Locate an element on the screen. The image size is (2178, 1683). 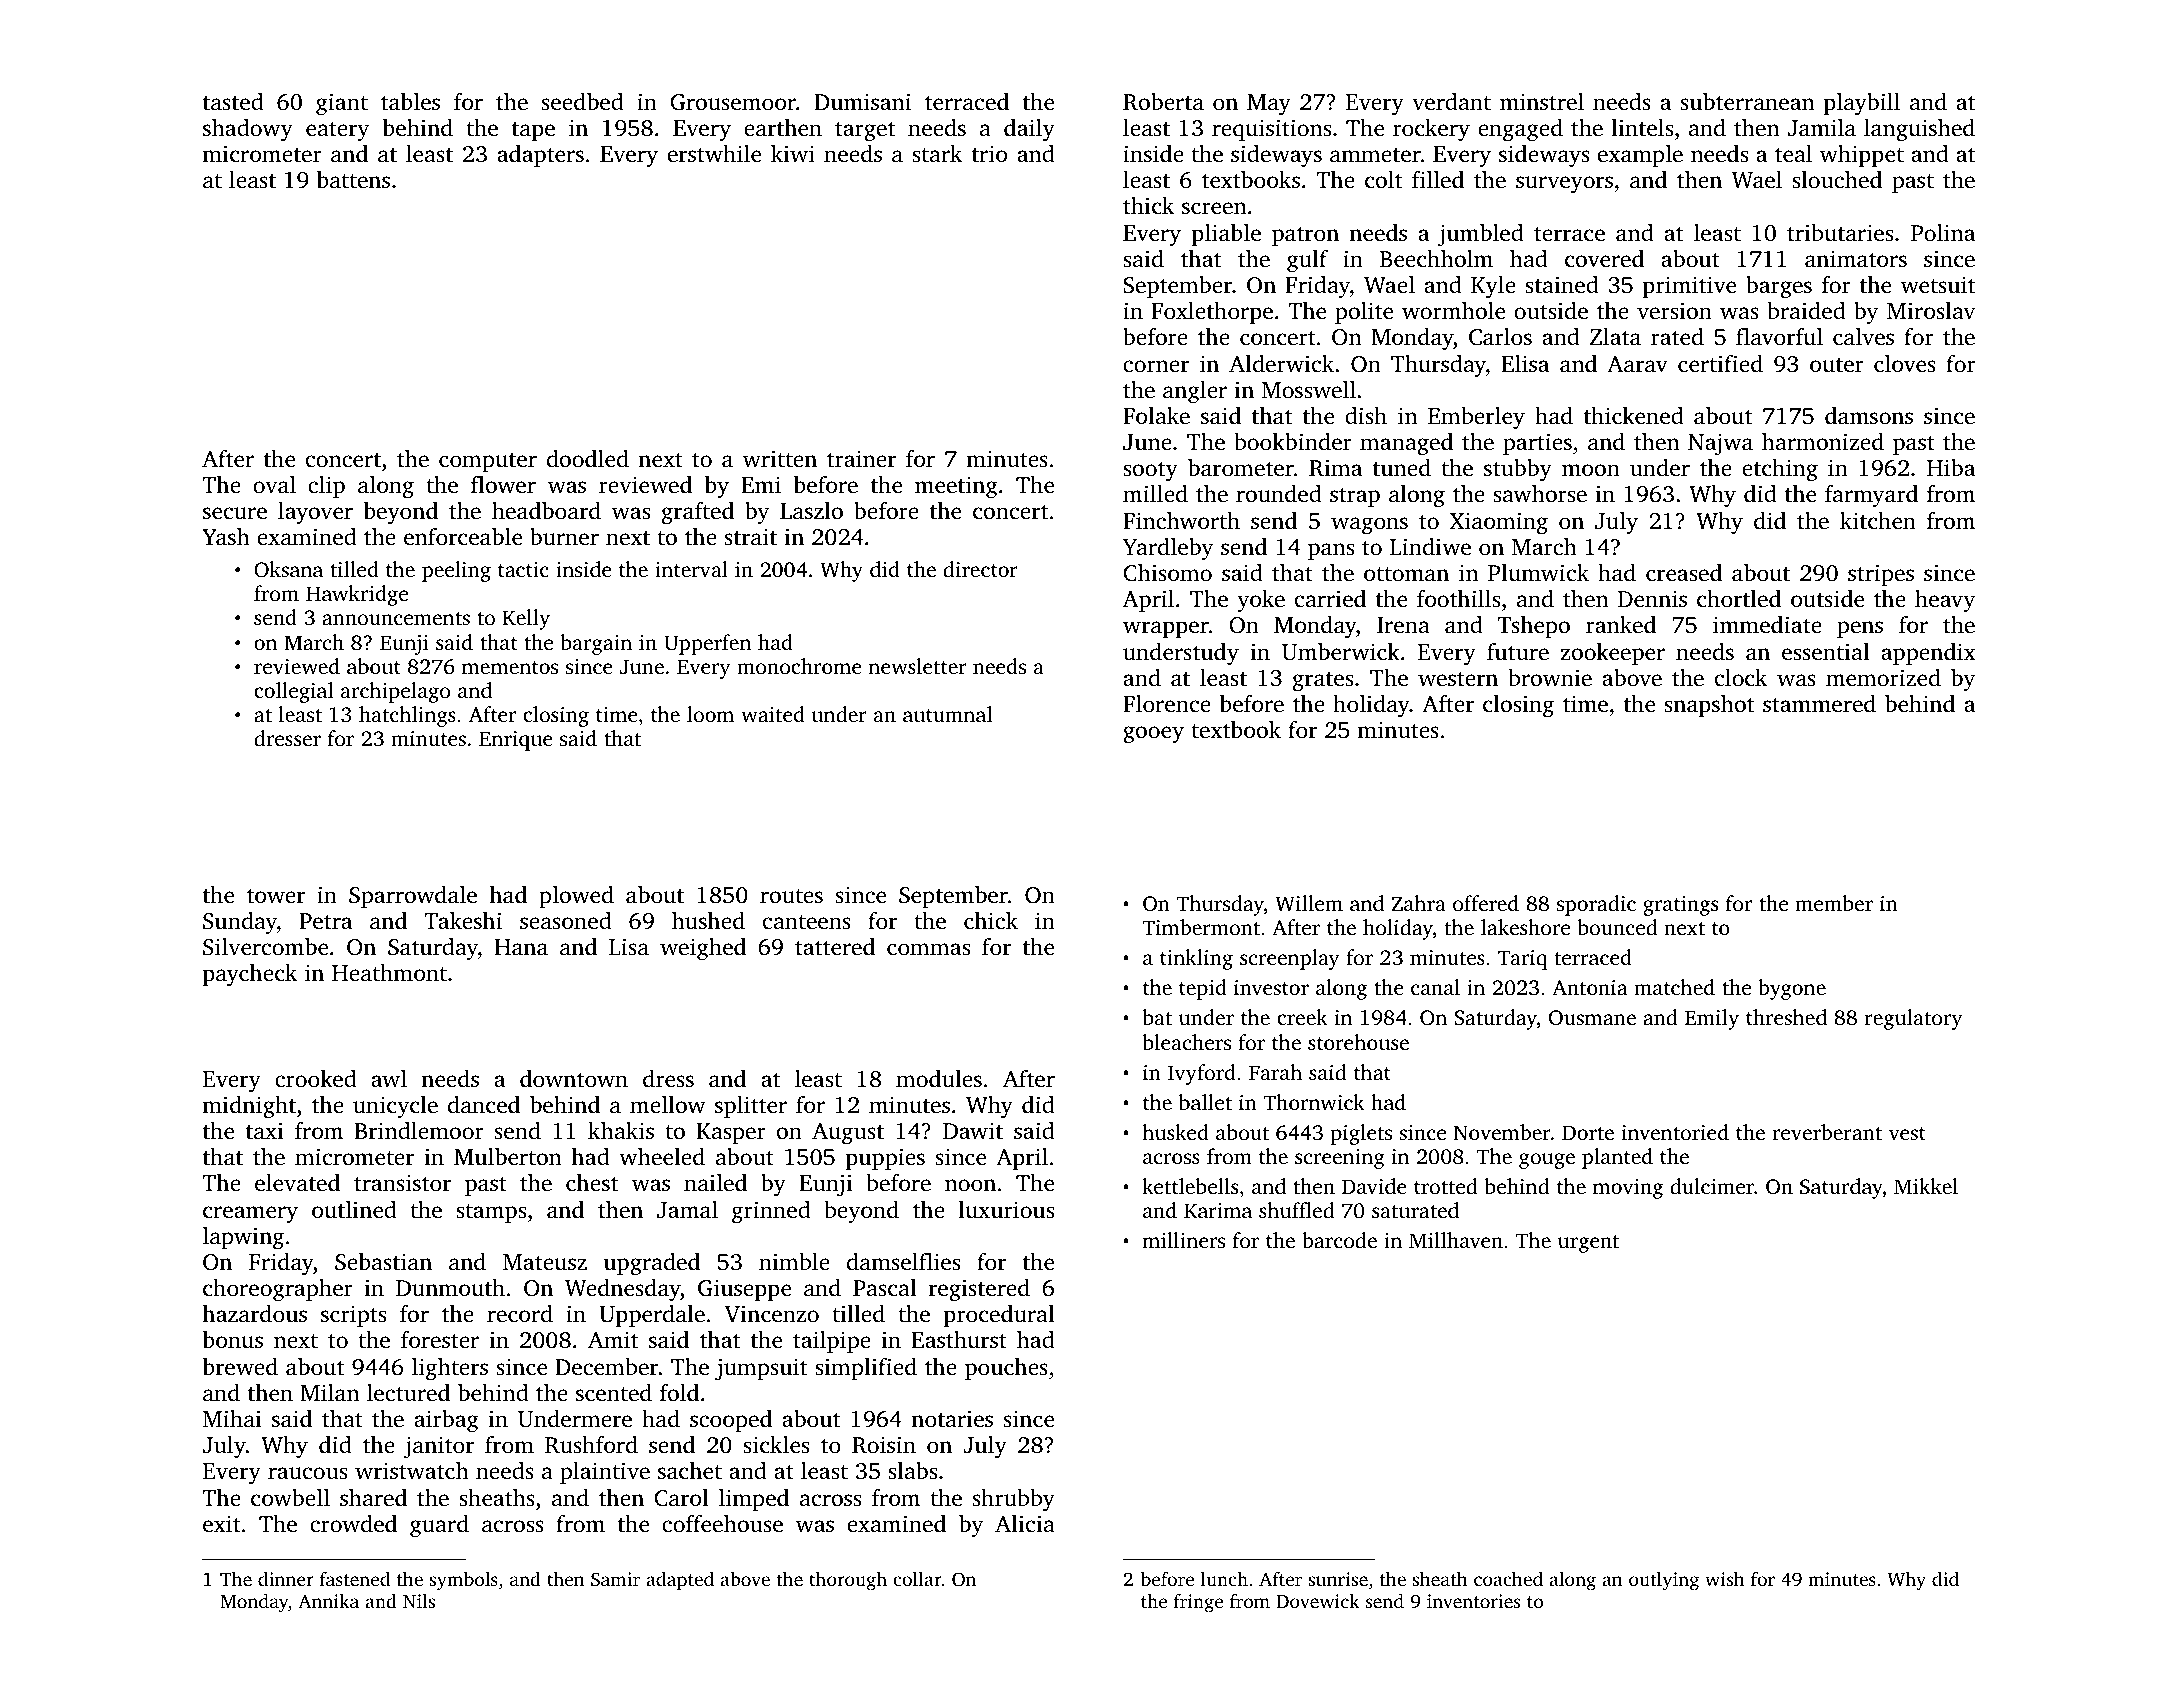
appendix is located at coordinates (1928, 654).
